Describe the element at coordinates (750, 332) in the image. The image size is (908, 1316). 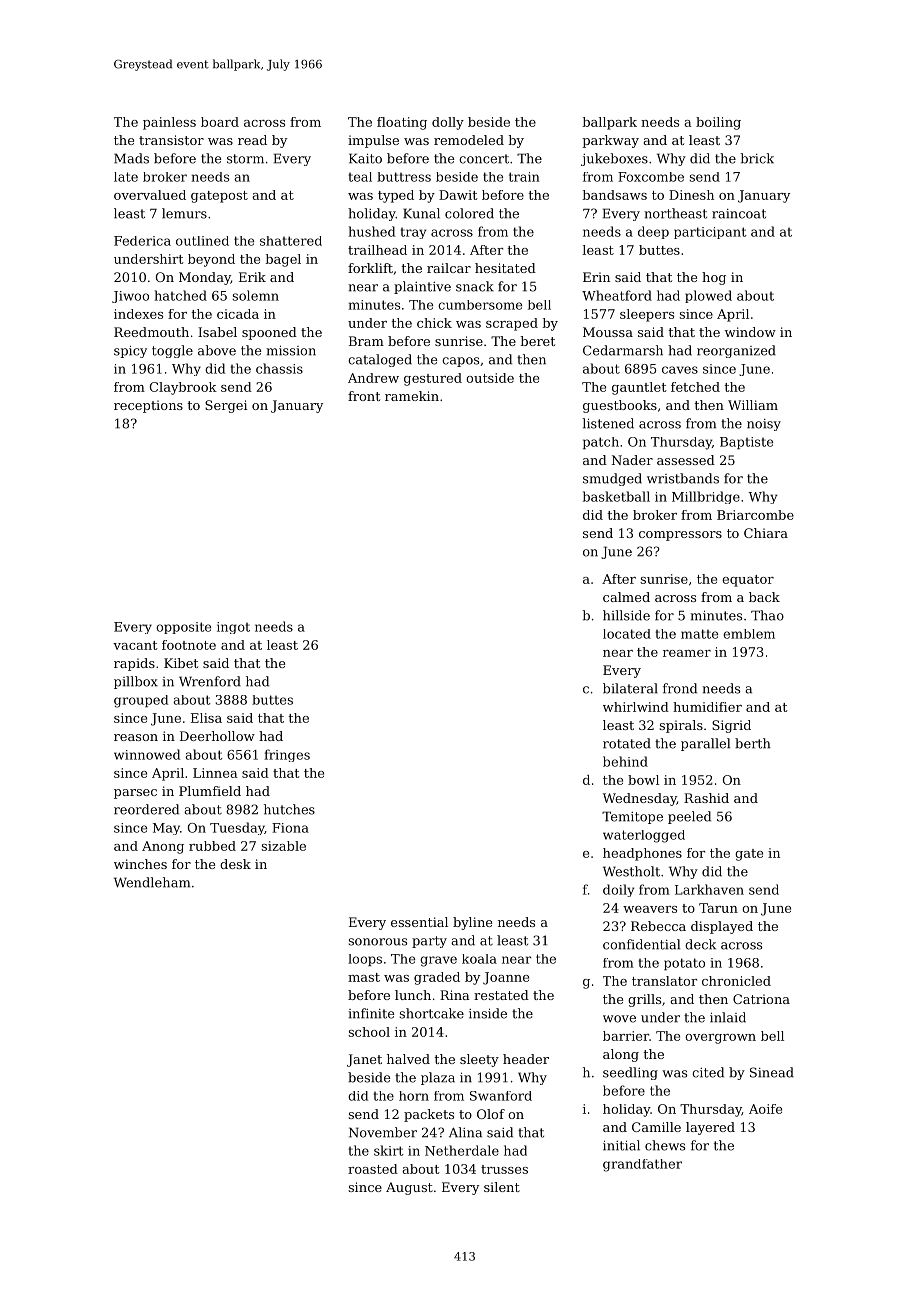
I see `window` at that location.
